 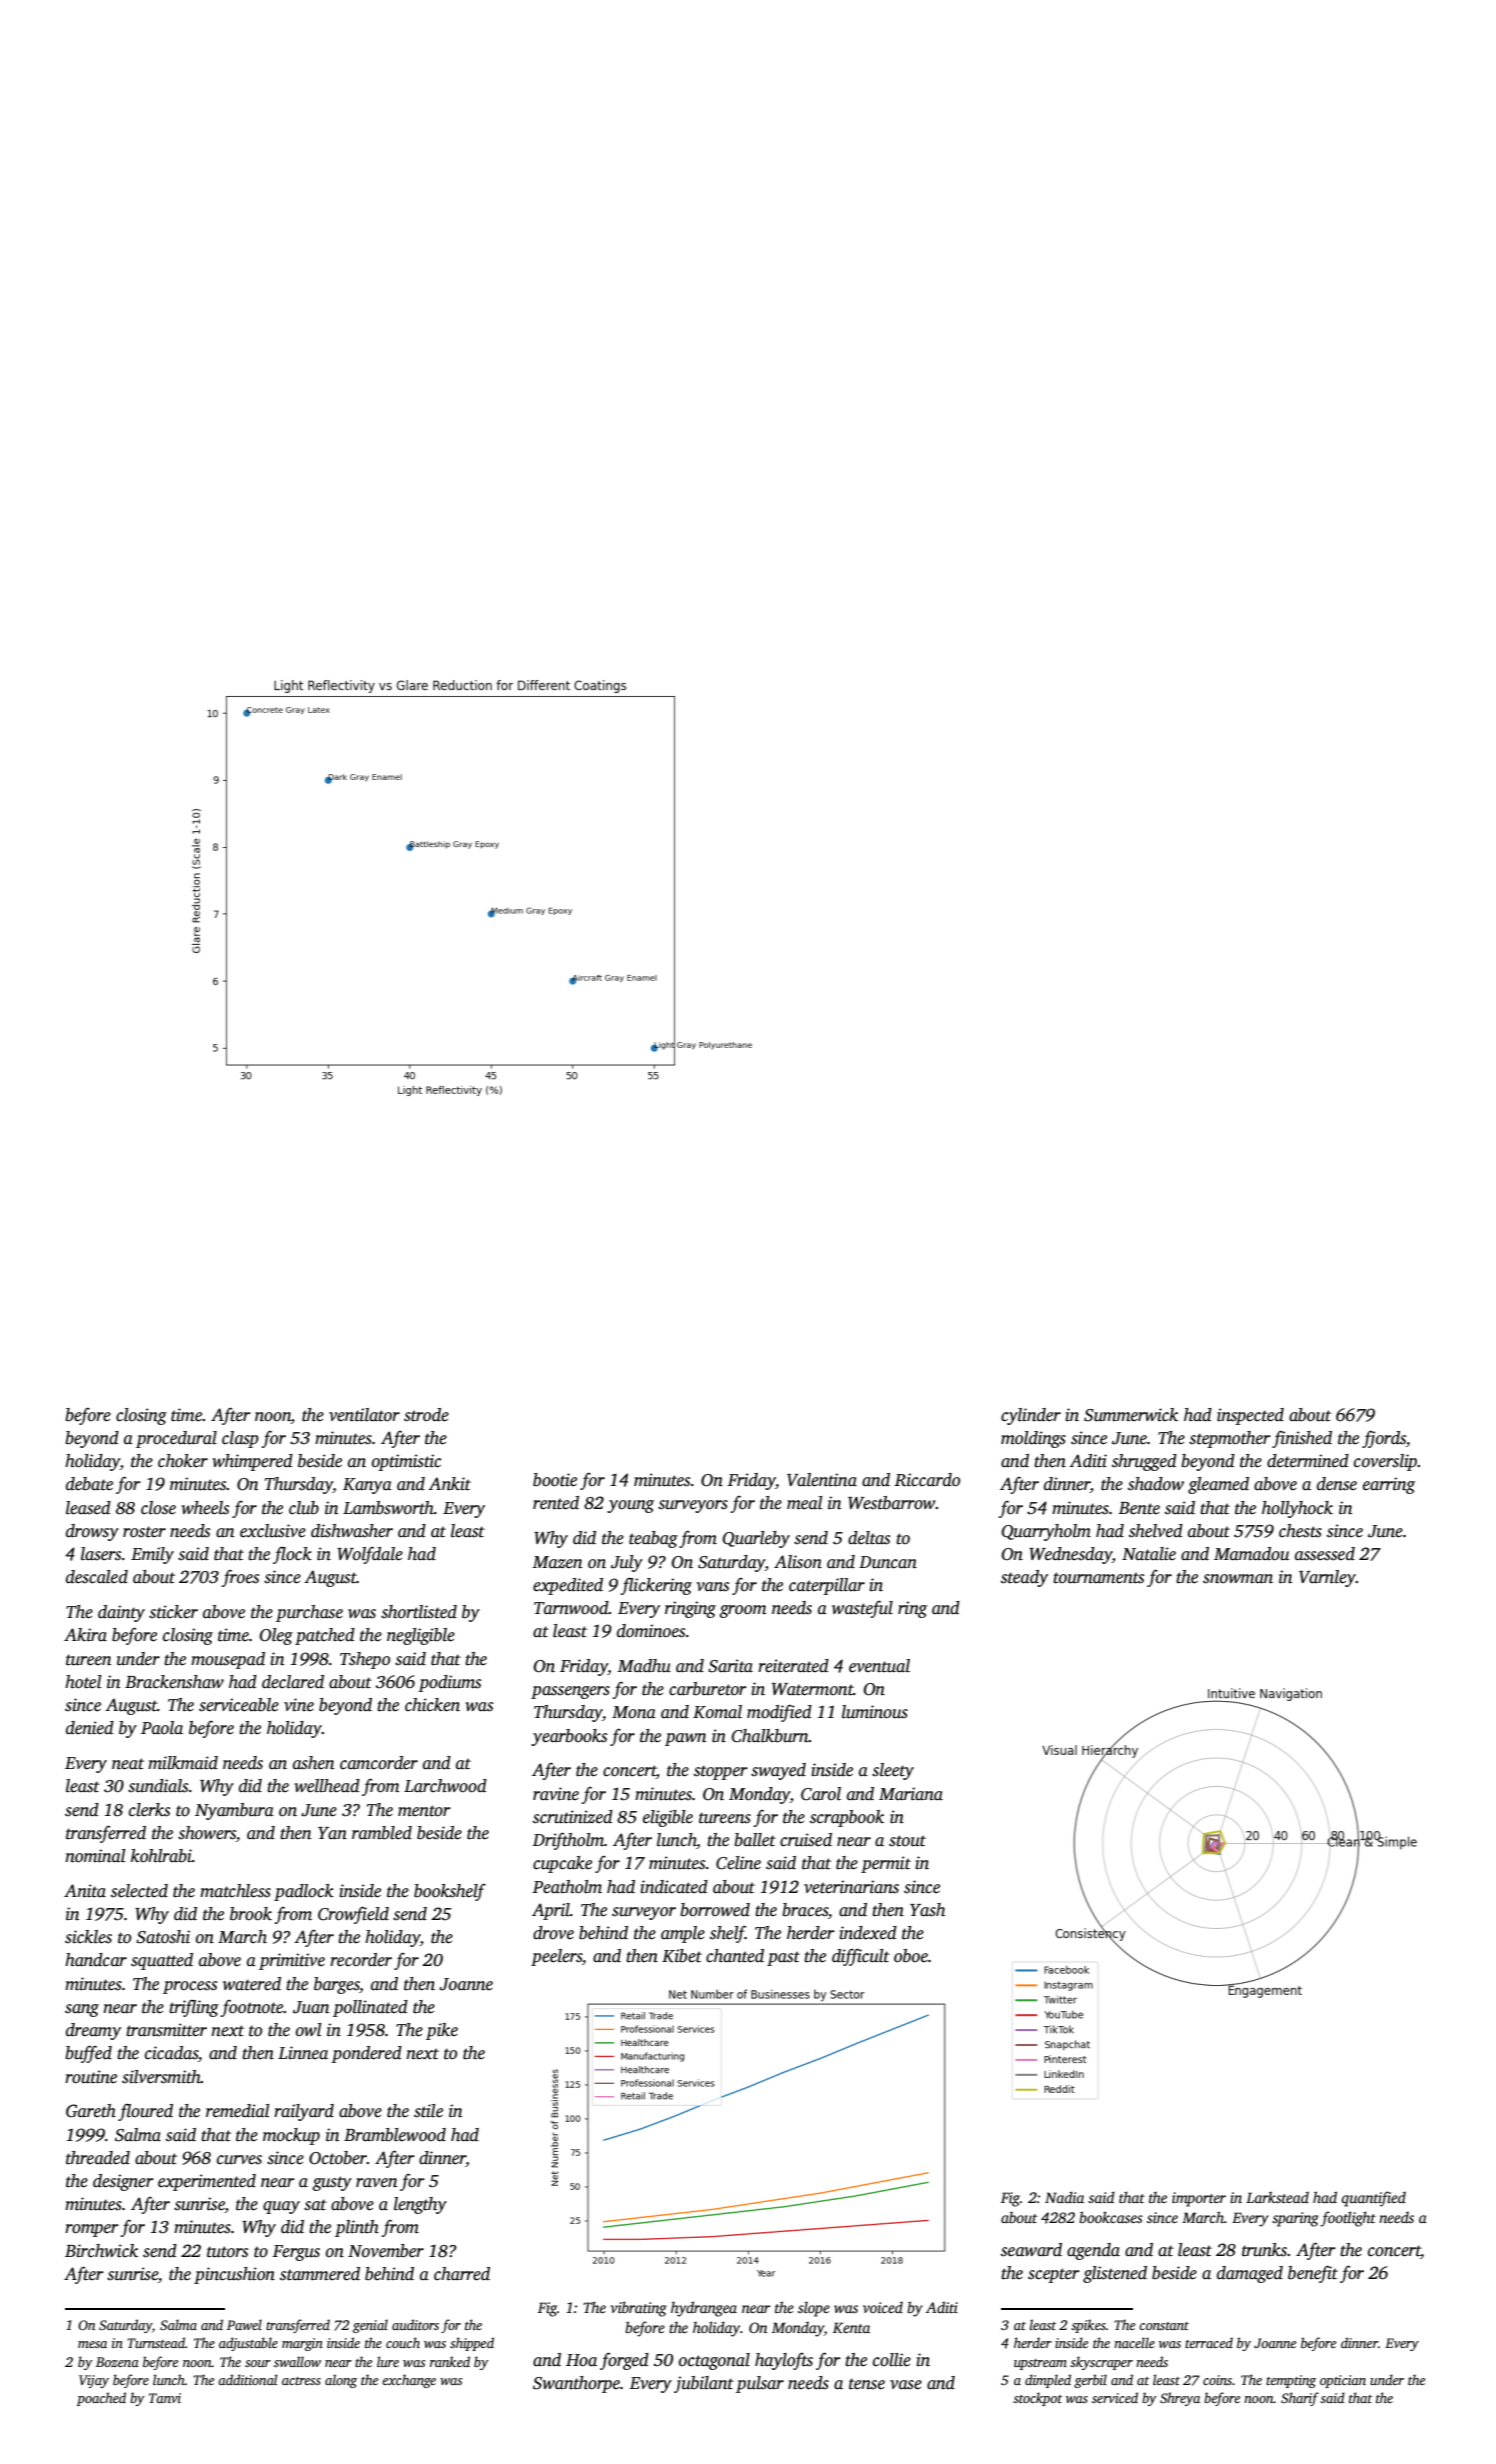 What do you see at coordinates (704, 2384) in the screenshot?
I see `jubilant` at bounding box center [704, 2384].
